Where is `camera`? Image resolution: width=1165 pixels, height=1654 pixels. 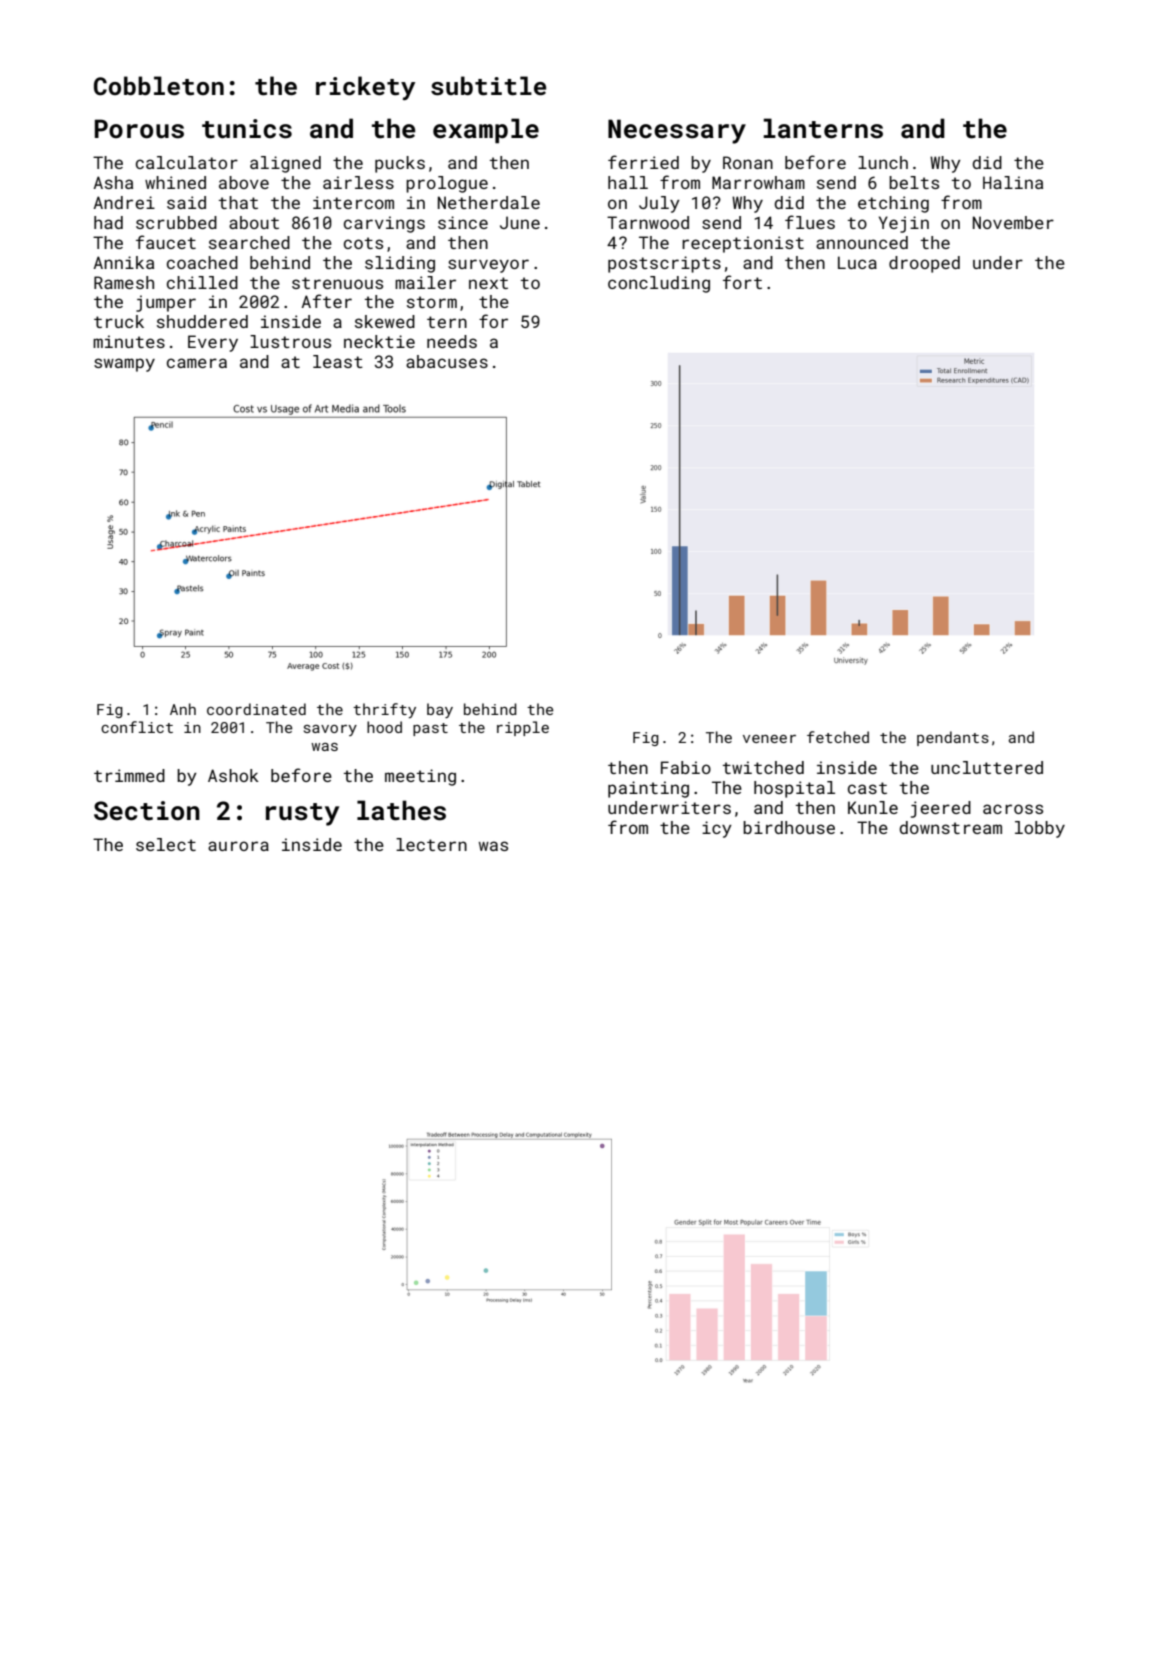
camera is located at coordinates (197, 363).
